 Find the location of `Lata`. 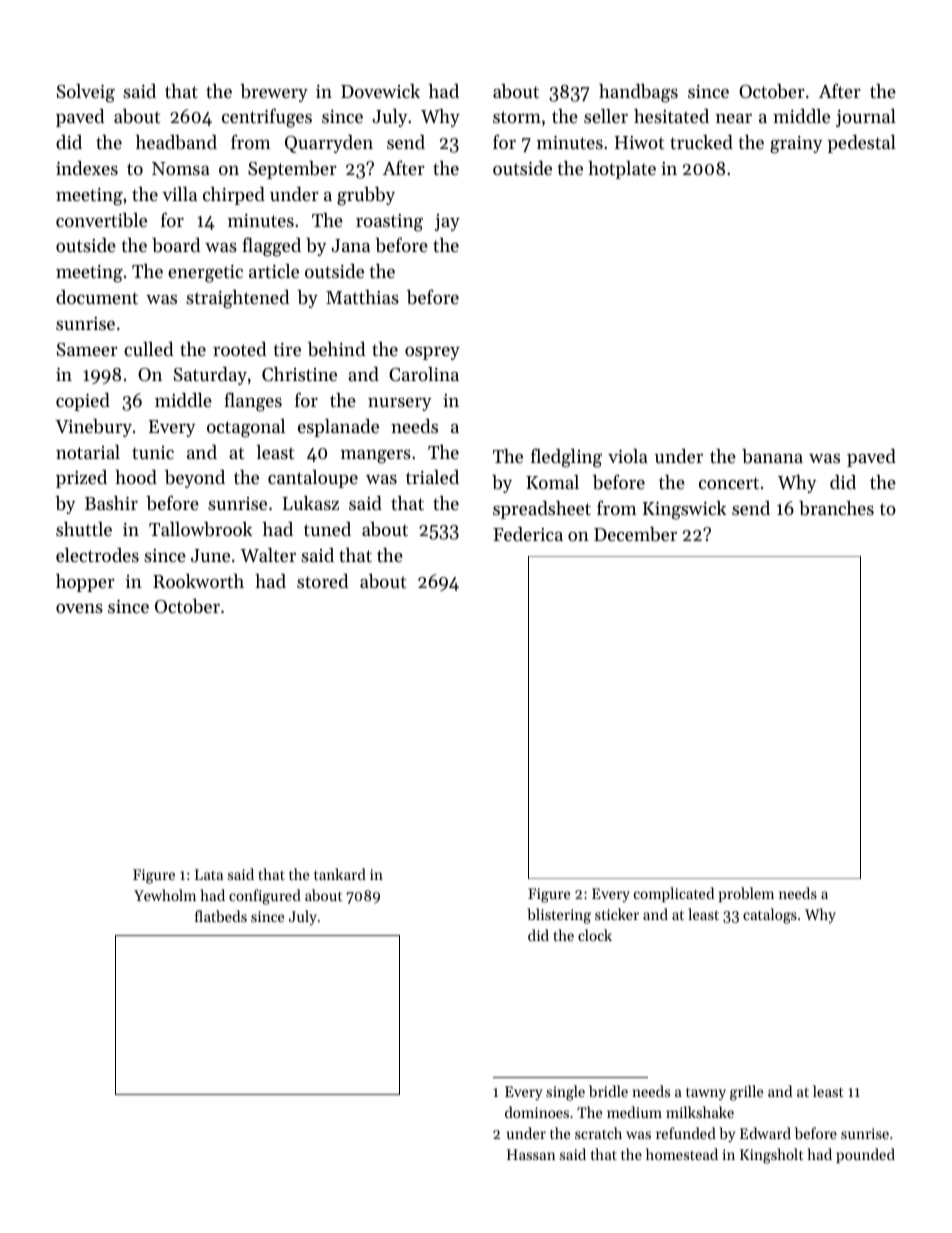

Lata is located at coordinates (209, 874).
